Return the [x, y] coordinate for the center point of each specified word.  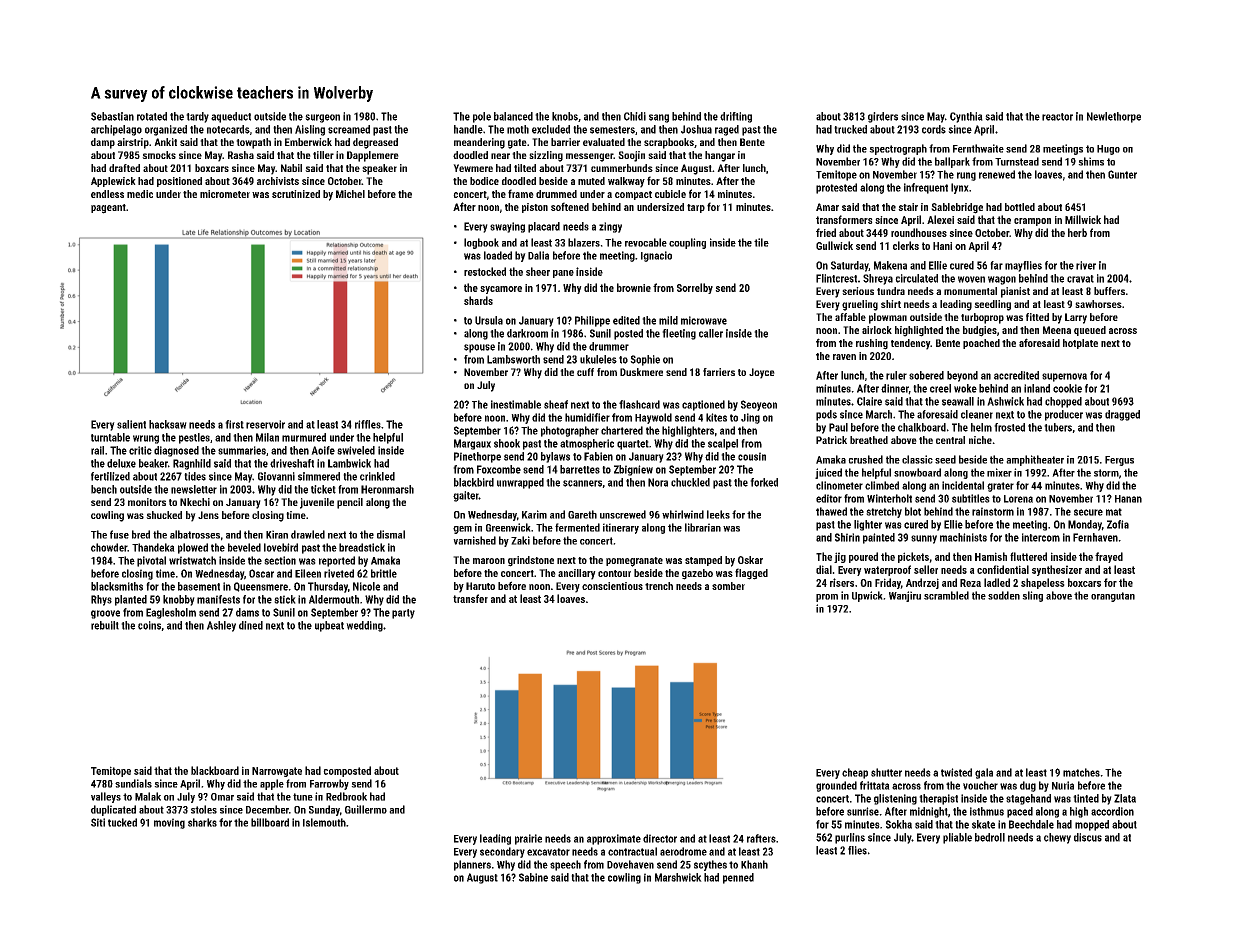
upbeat [329, 626]
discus [1088, 837]
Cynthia [966, 117]
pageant [108, 209]
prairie [528, 839]
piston [535, 208]
